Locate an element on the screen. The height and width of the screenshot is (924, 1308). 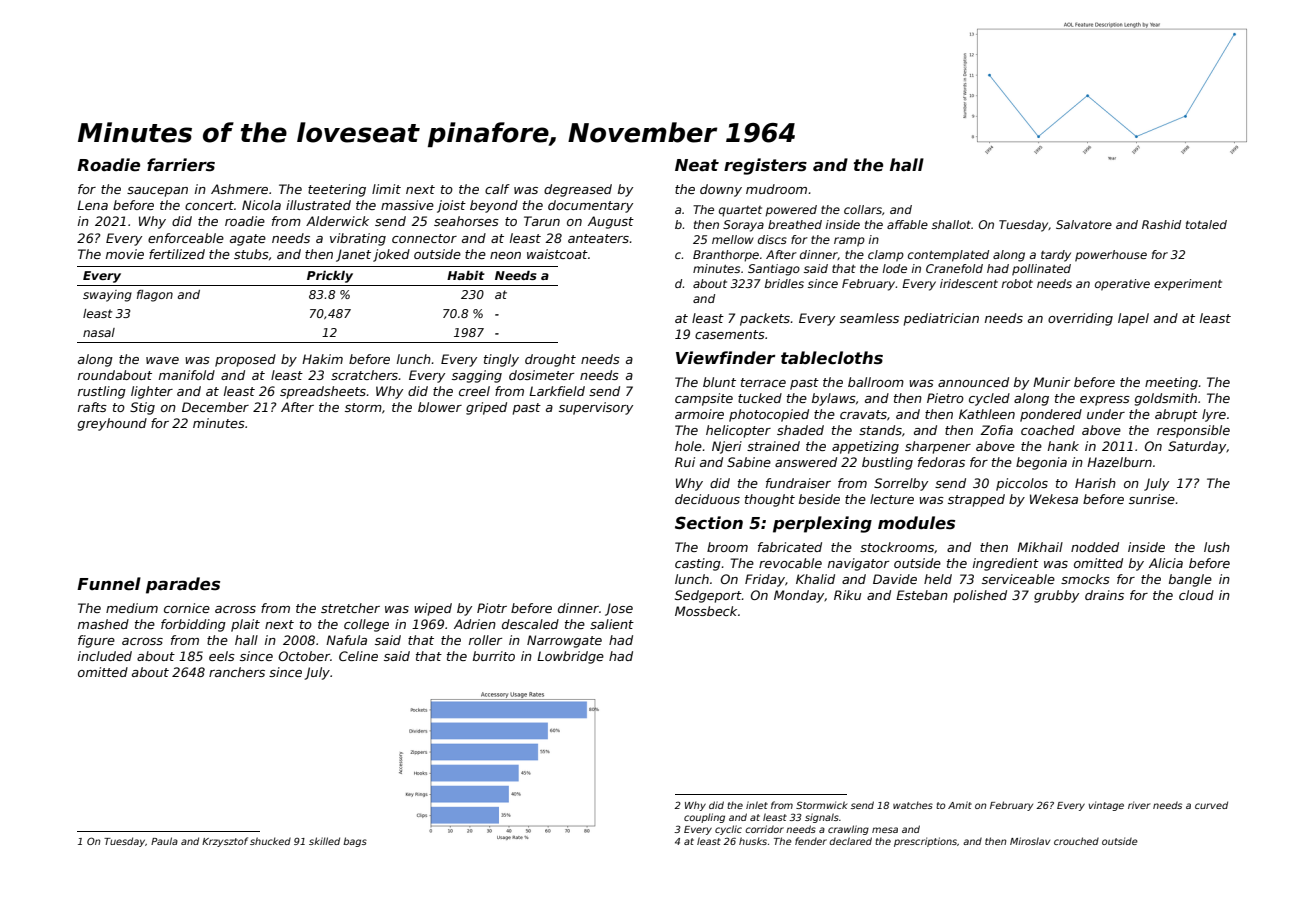
crouched is located at coordinates (1076, 841).
